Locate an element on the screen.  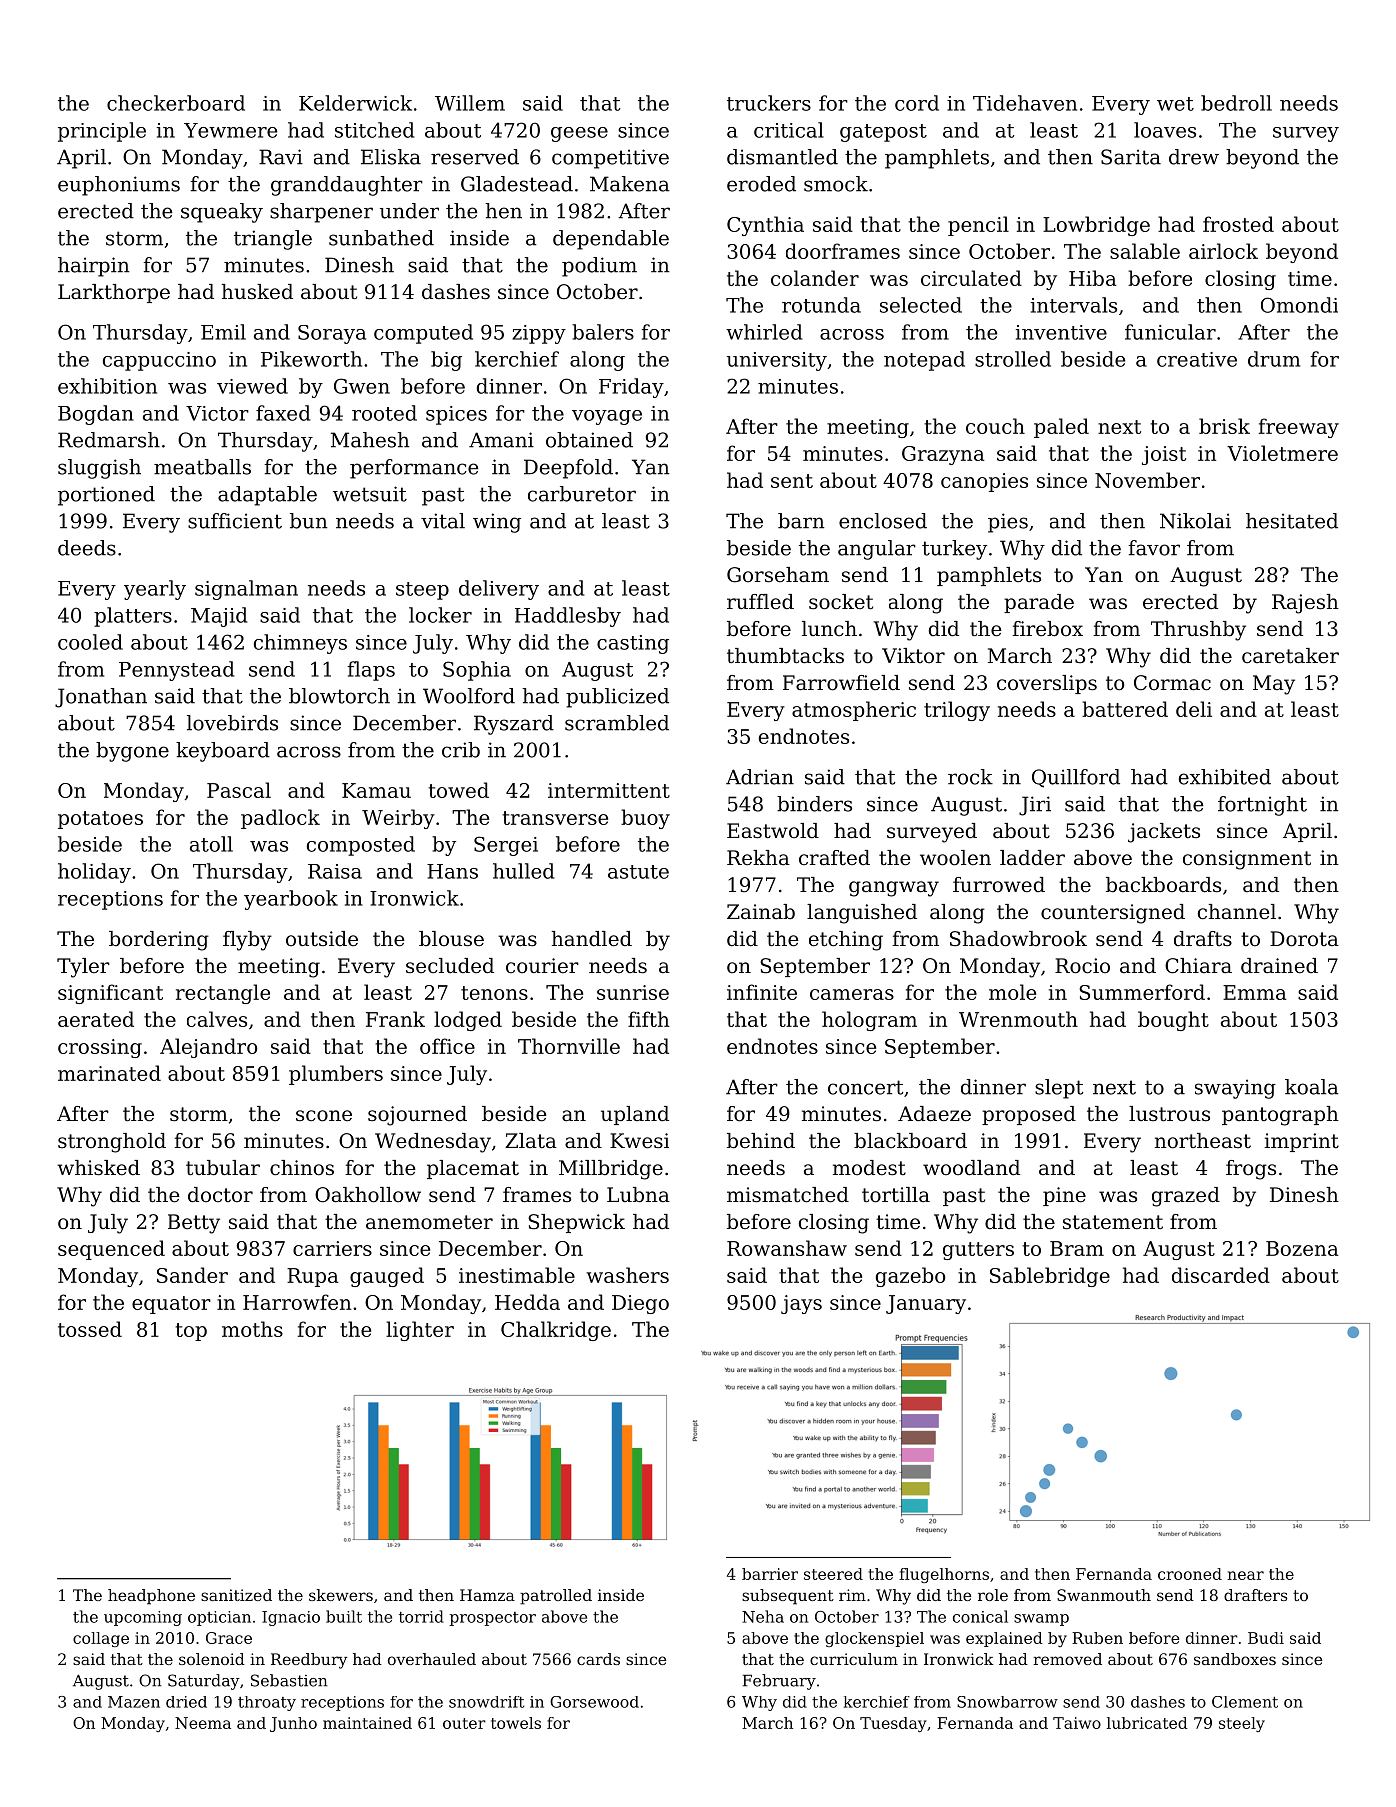
Cynthia is located at coordinates (765, 226).
